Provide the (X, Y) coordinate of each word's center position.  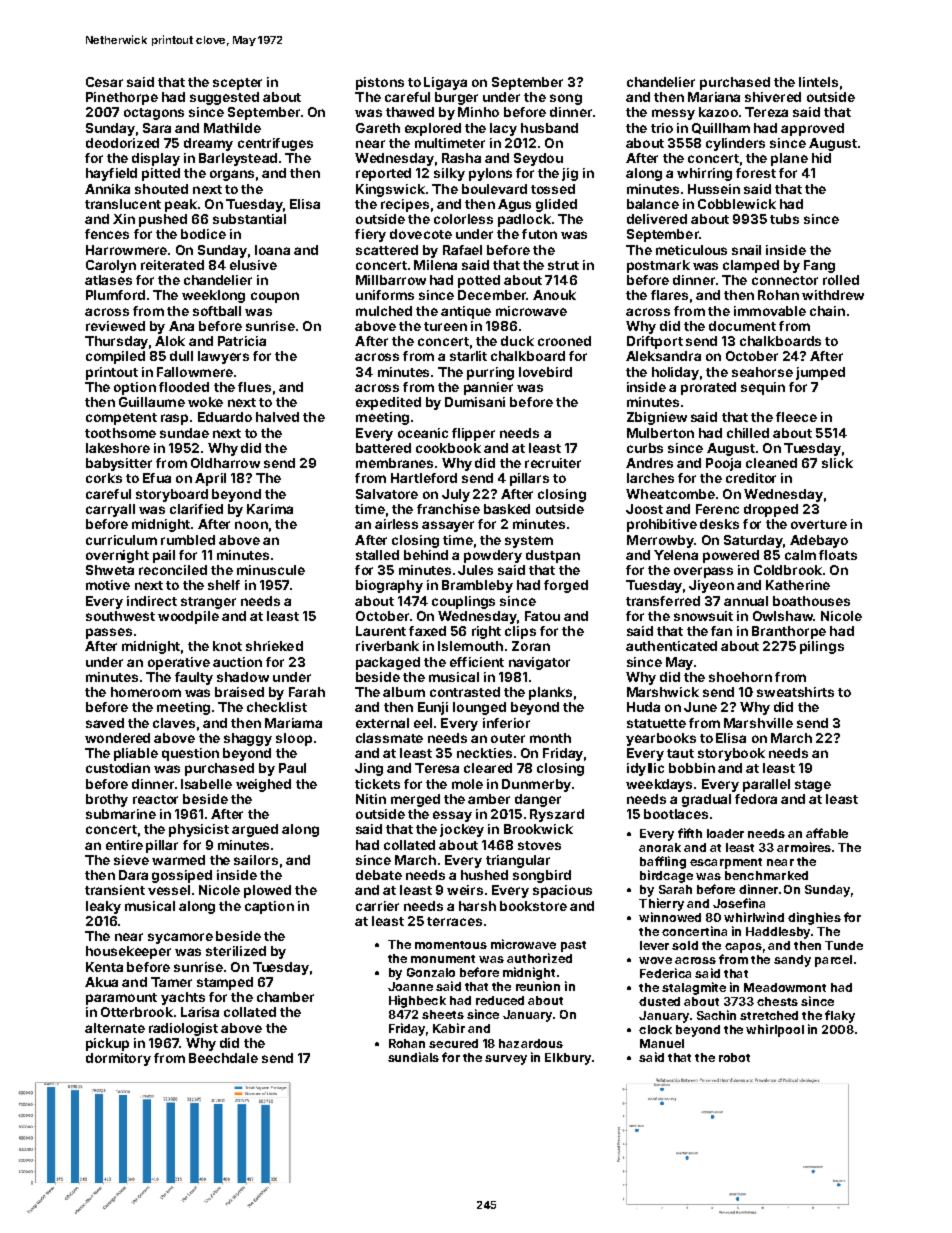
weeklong (213, 296)
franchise (448, 509)
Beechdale (223, 1058)
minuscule (271, 570)
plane (789, 159)
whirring (704, 174)
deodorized (122, 143)
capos (743, 948)
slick (837, 463)
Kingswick (390, 190)
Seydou (538, 159)
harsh (477, 906)
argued (255, 830)
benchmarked (766, 875)
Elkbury (568, 1059)
